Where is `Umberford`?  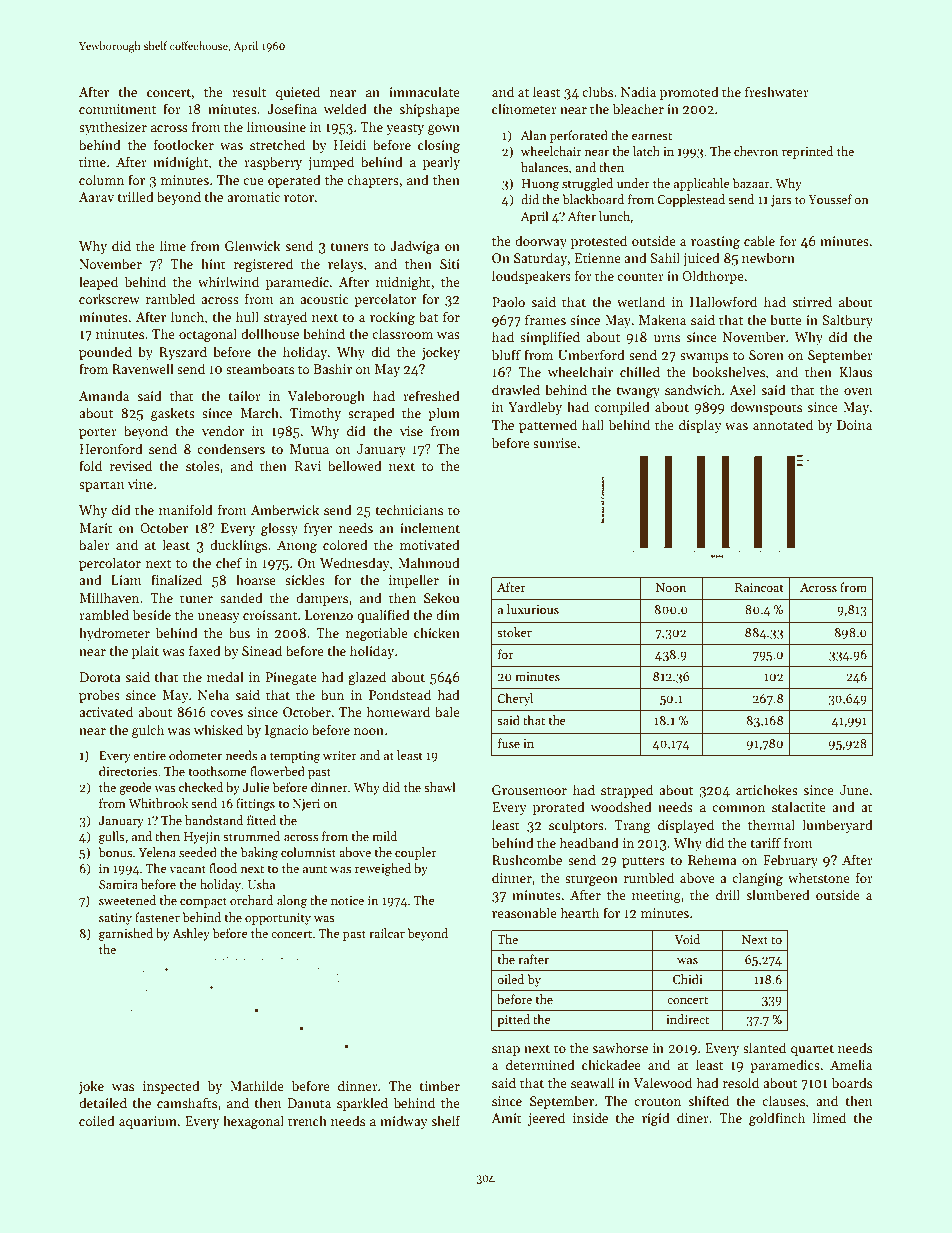 Umberford is located at coordinates (591, 354).
